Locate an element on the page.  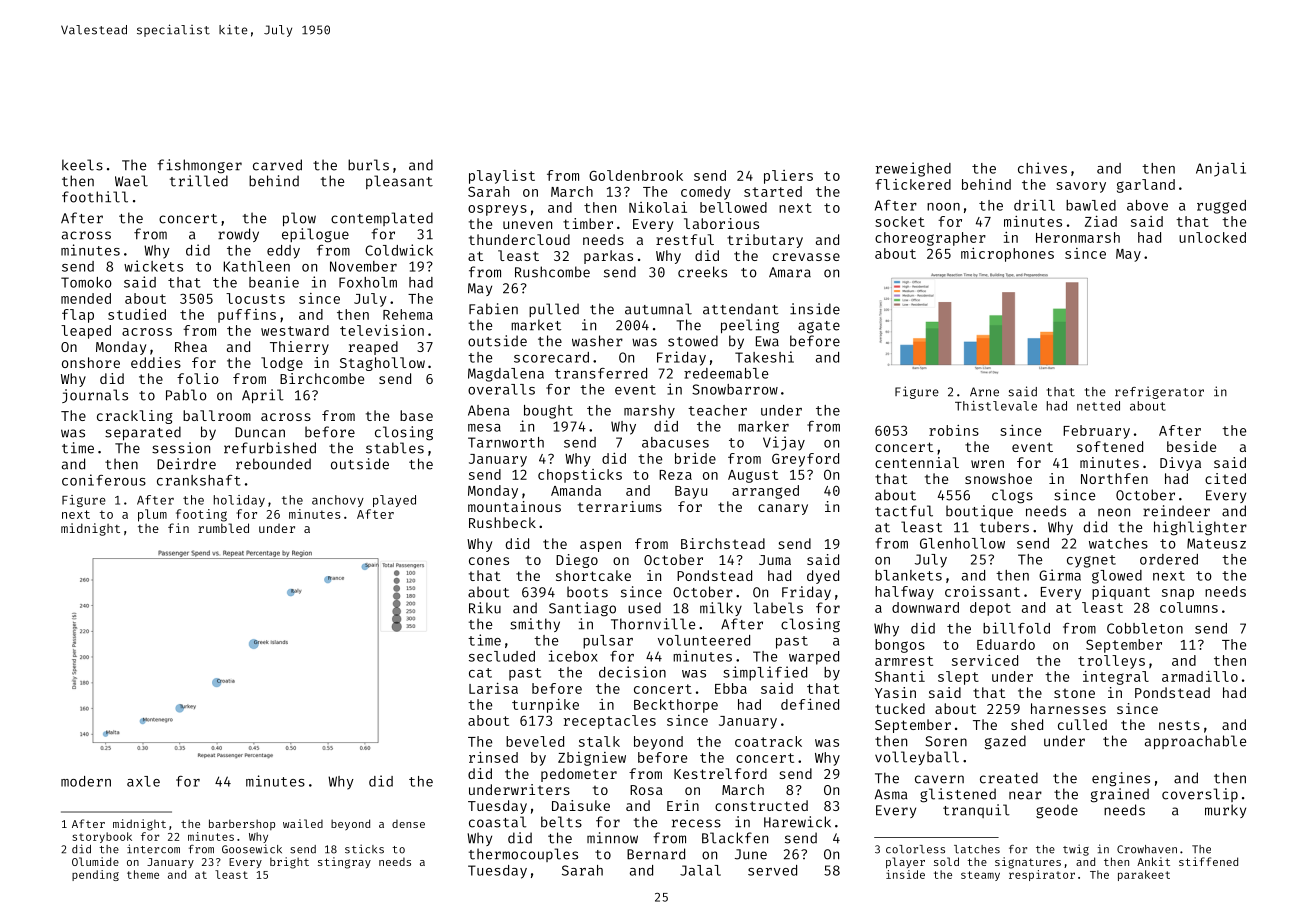
Daisuke is located at coordinates (581, 805).
